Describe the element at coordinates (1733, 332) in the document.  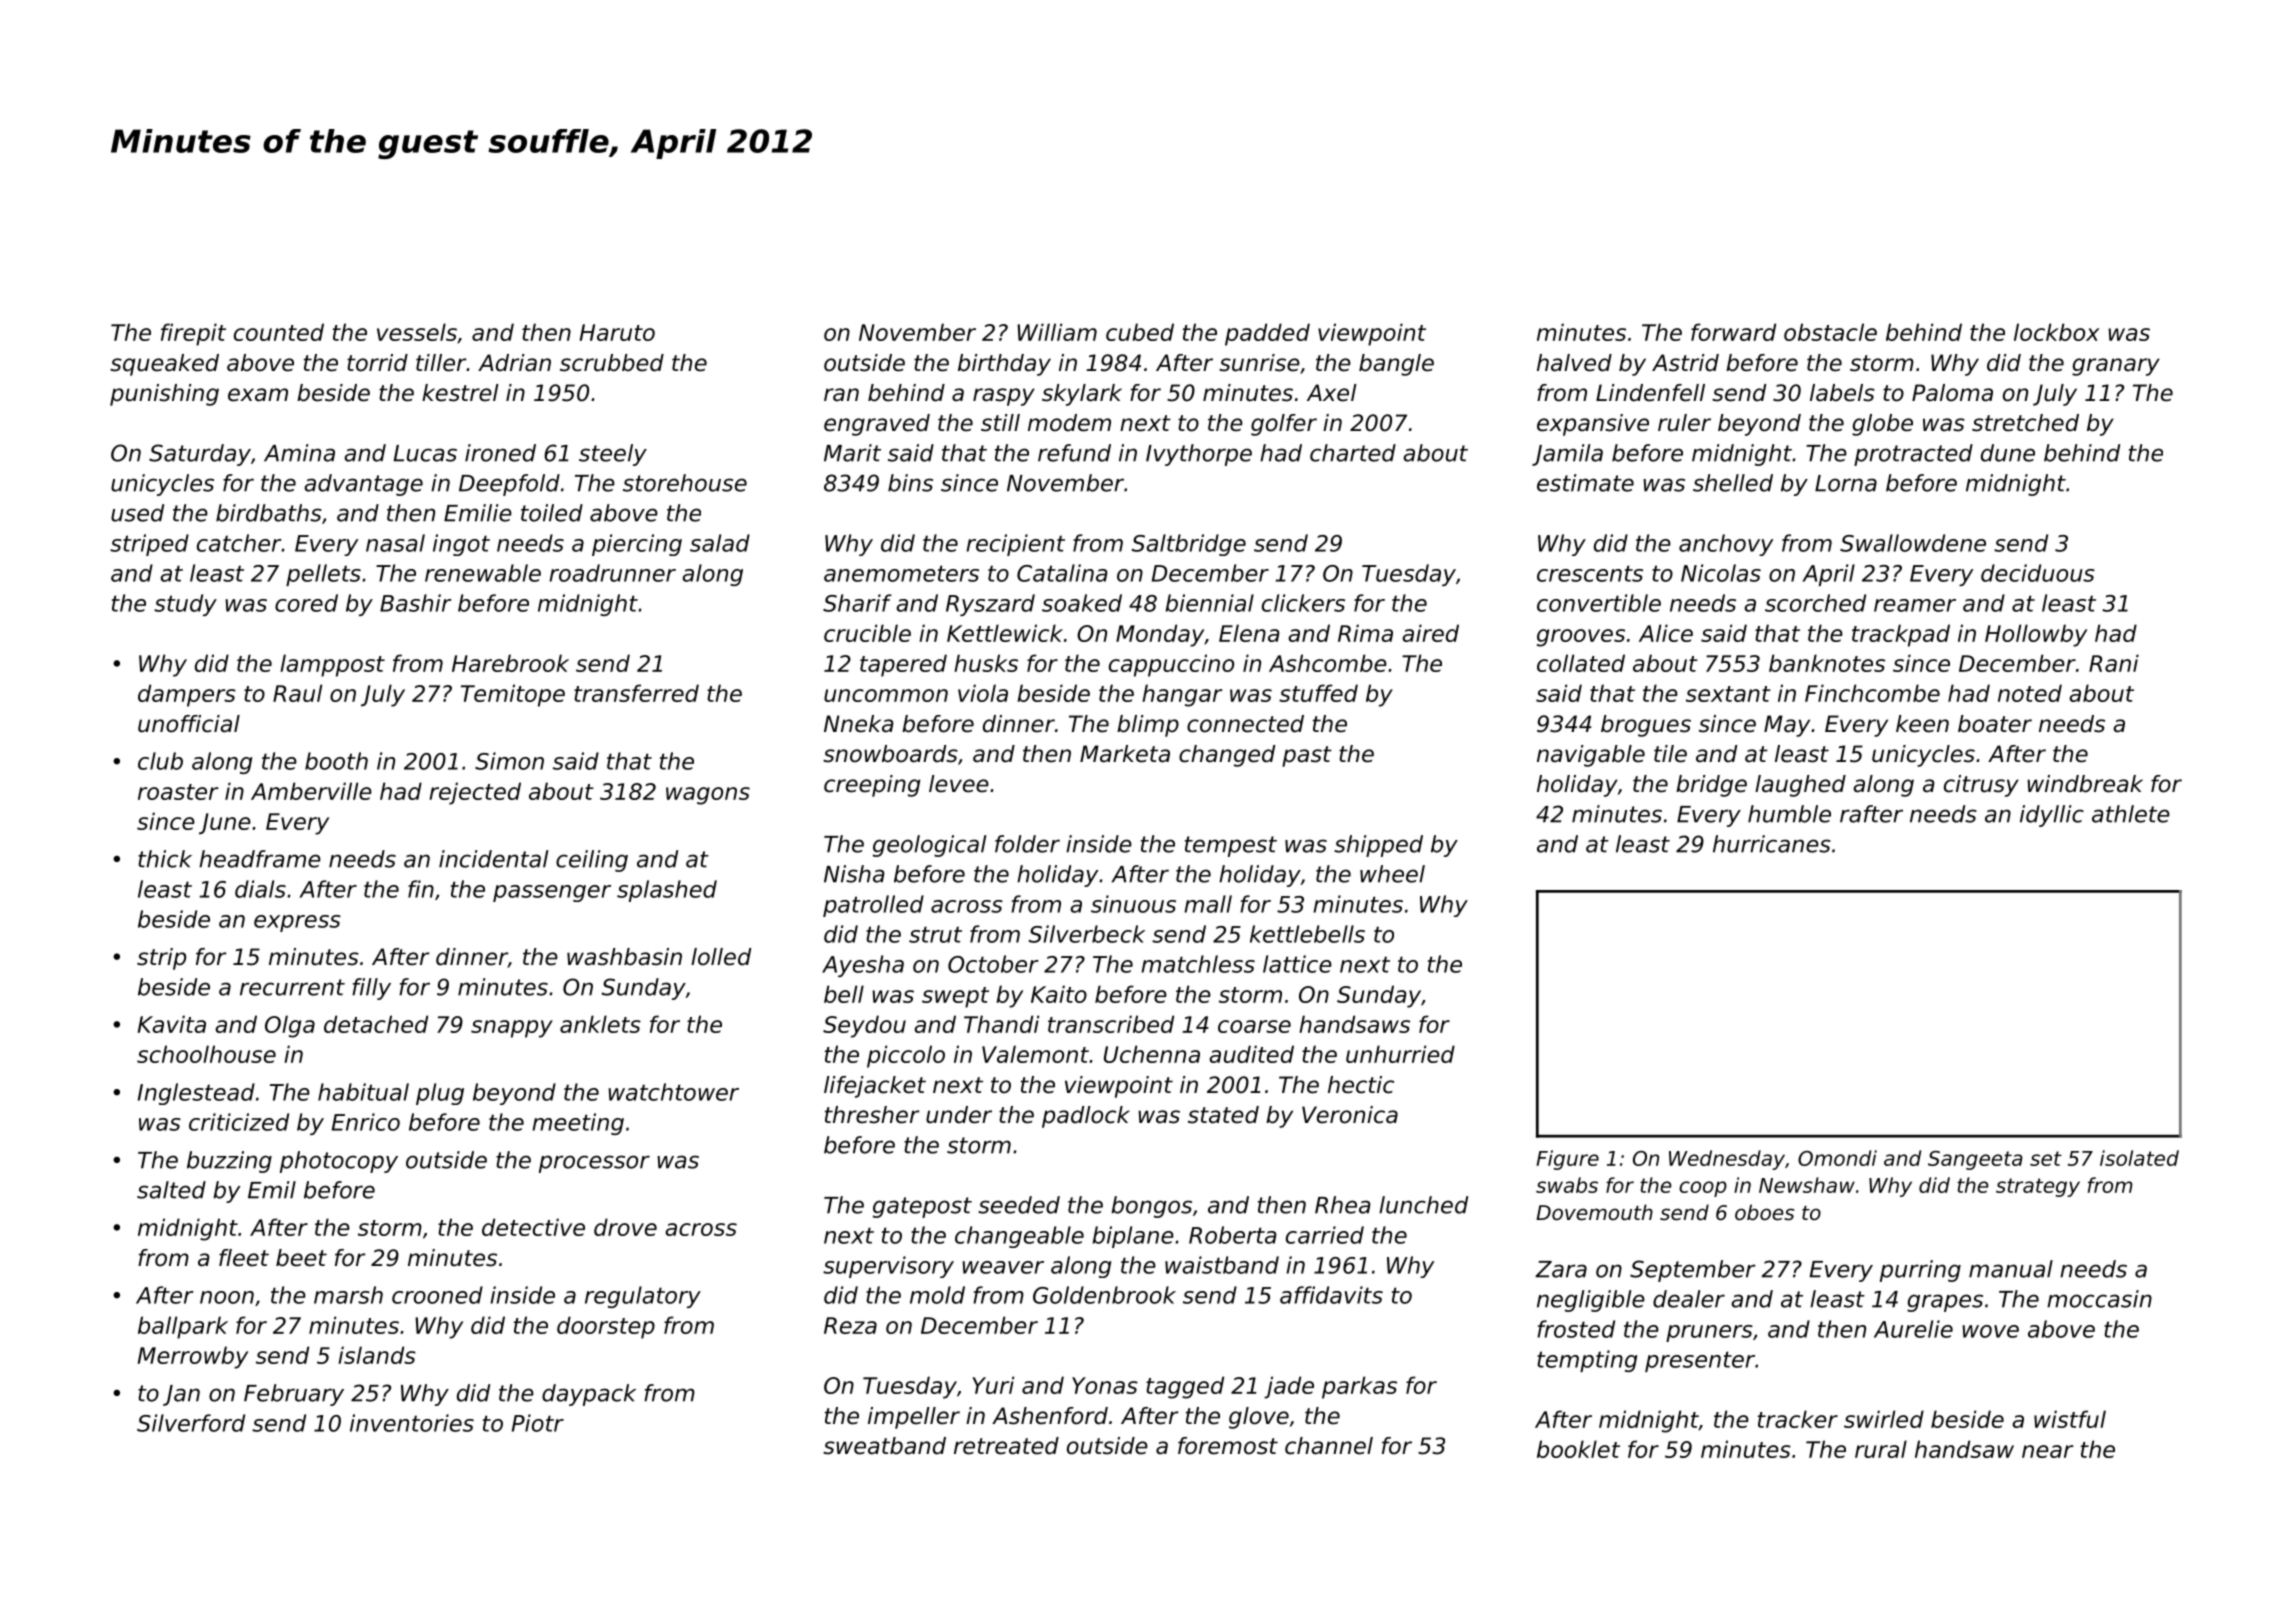
I see `forward` at that location.
